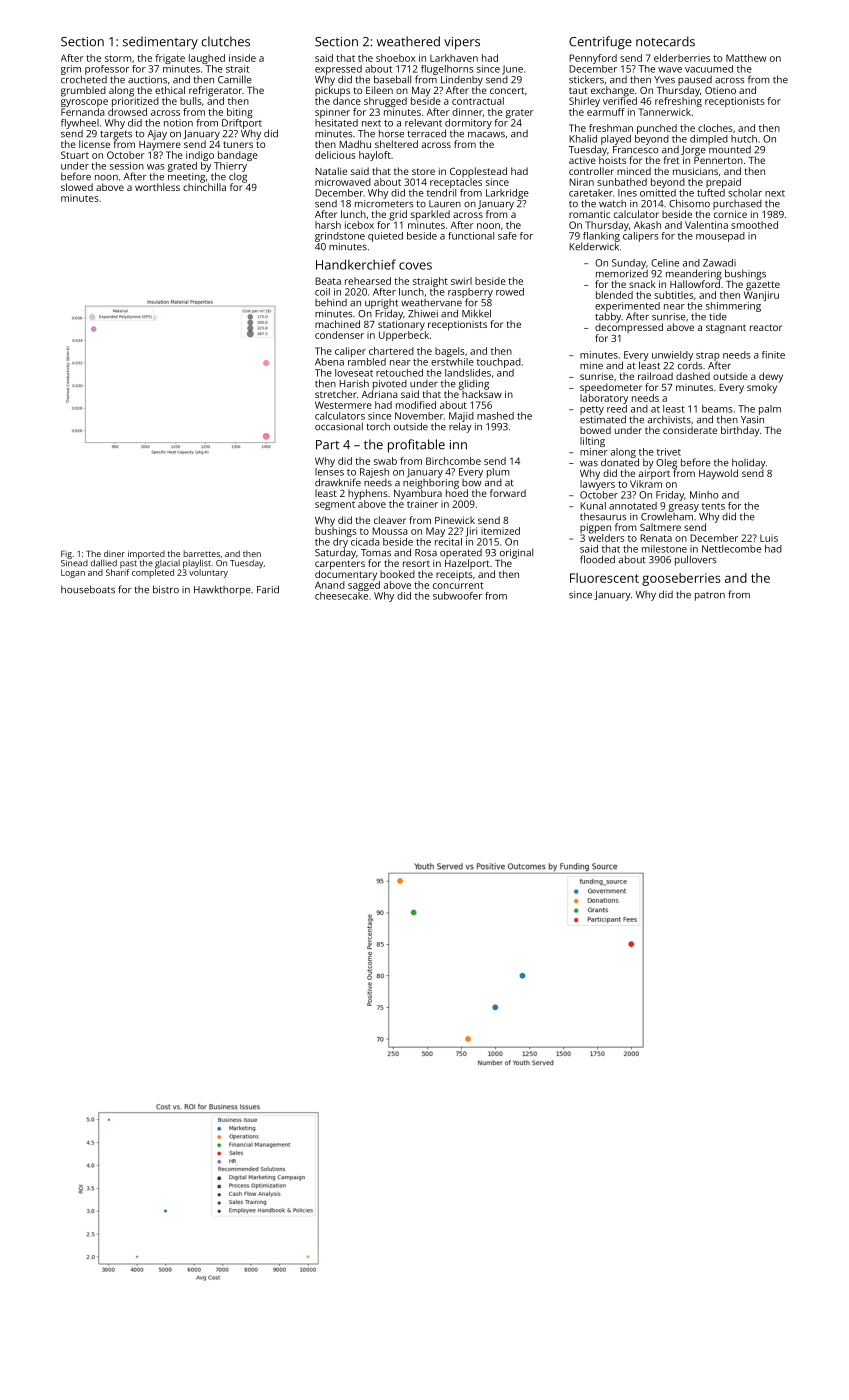 This screenshot has width=849, height=1400. What do you see at coordinates (754, 225) in the screenshot?
I see `smoothed` at bounding box center [754, 225].
